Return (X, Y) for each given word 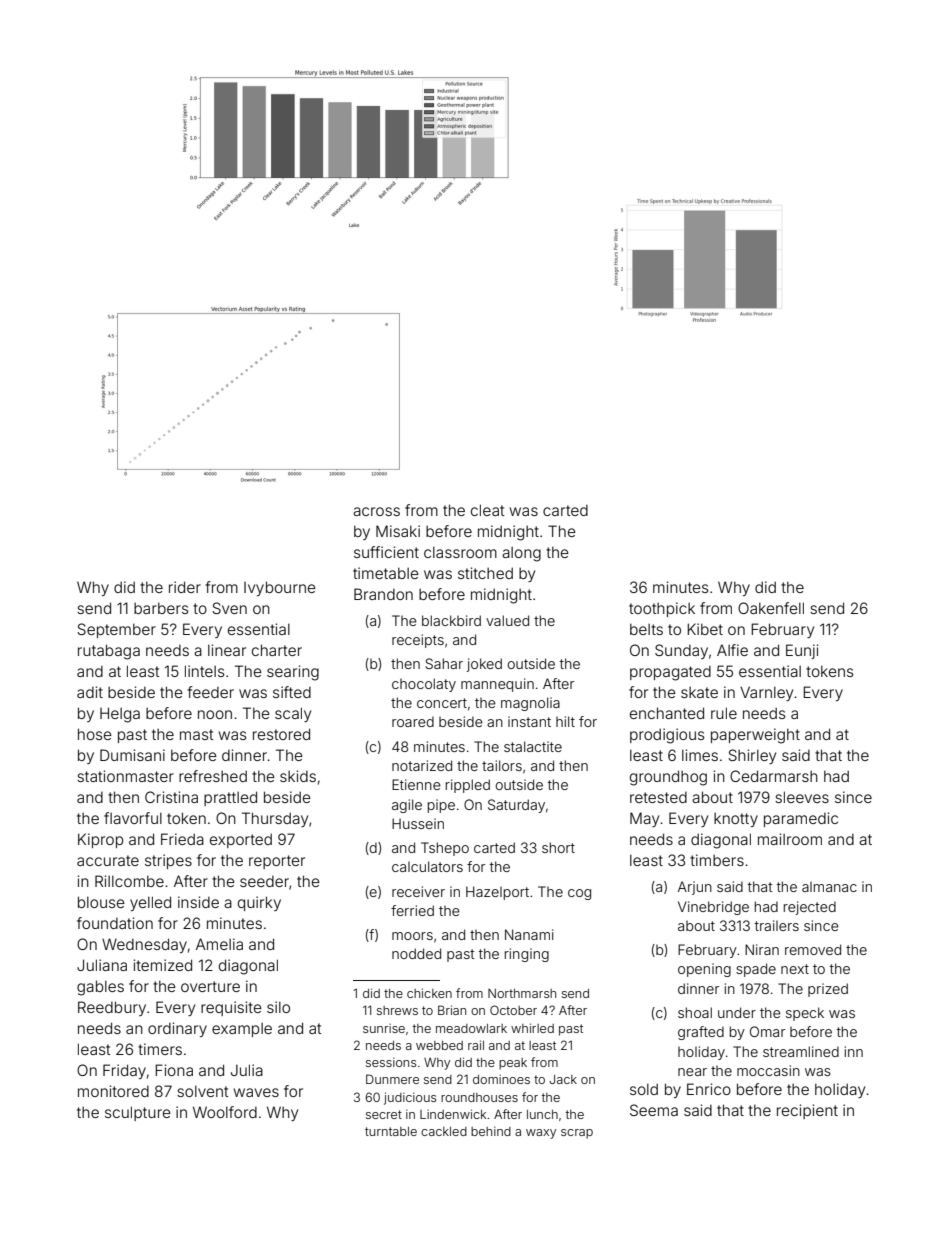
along (521, 554)
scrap (577, 1134)
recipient (807, 1111)
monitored (113, 1091)
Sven (229, 608)
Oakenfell (771, 608)
